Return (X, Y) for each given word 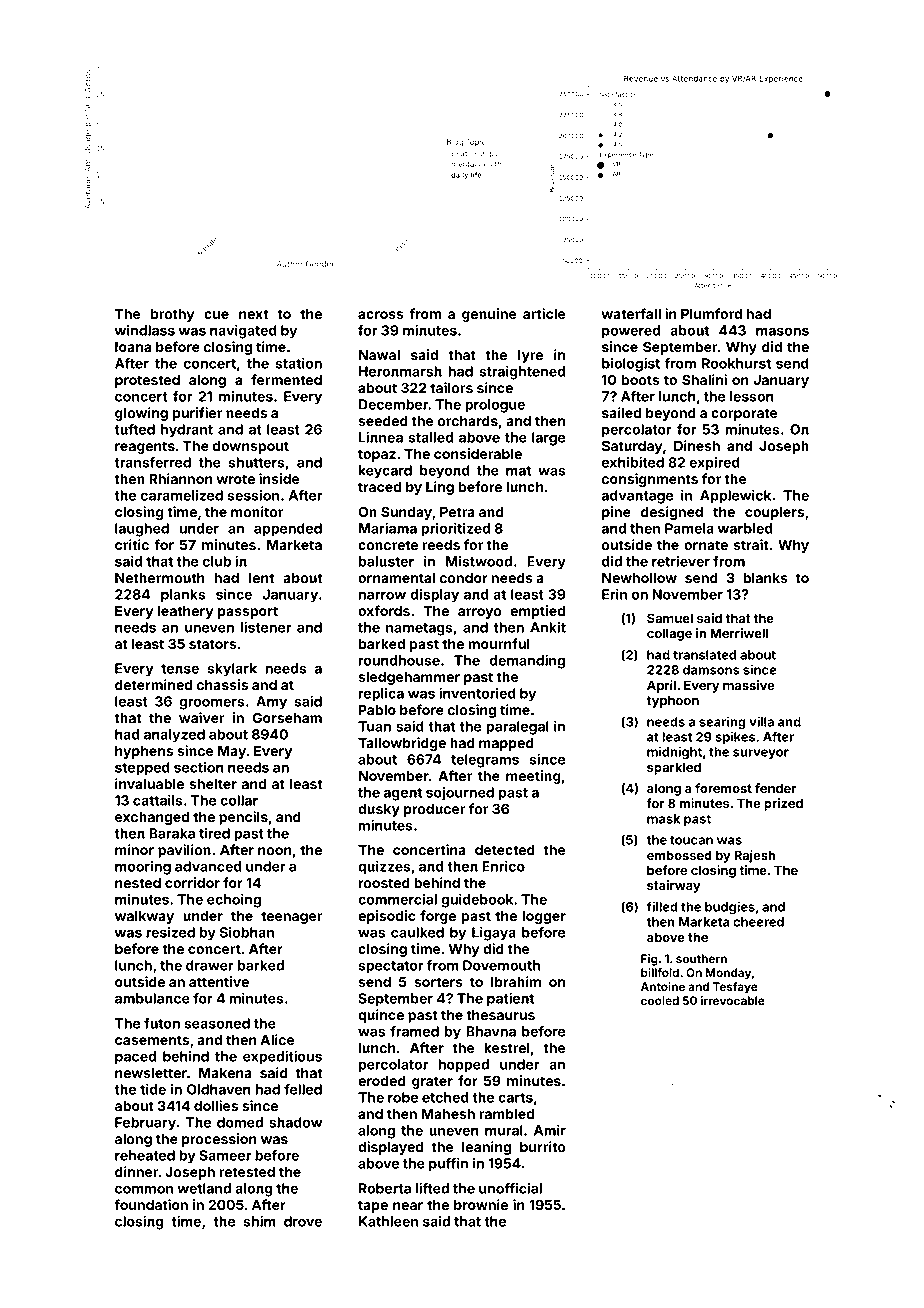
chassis (222, 684)
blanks (765, 578)
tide (153, 1089)
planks (183, 596)
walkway (144, 917)
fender (775, 788)
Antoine (663, 986)
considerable (478, 453)
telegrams (485, 761)
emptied (537, 612)
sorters (438, 982)
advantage (638, 497)
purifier (197, 414)
